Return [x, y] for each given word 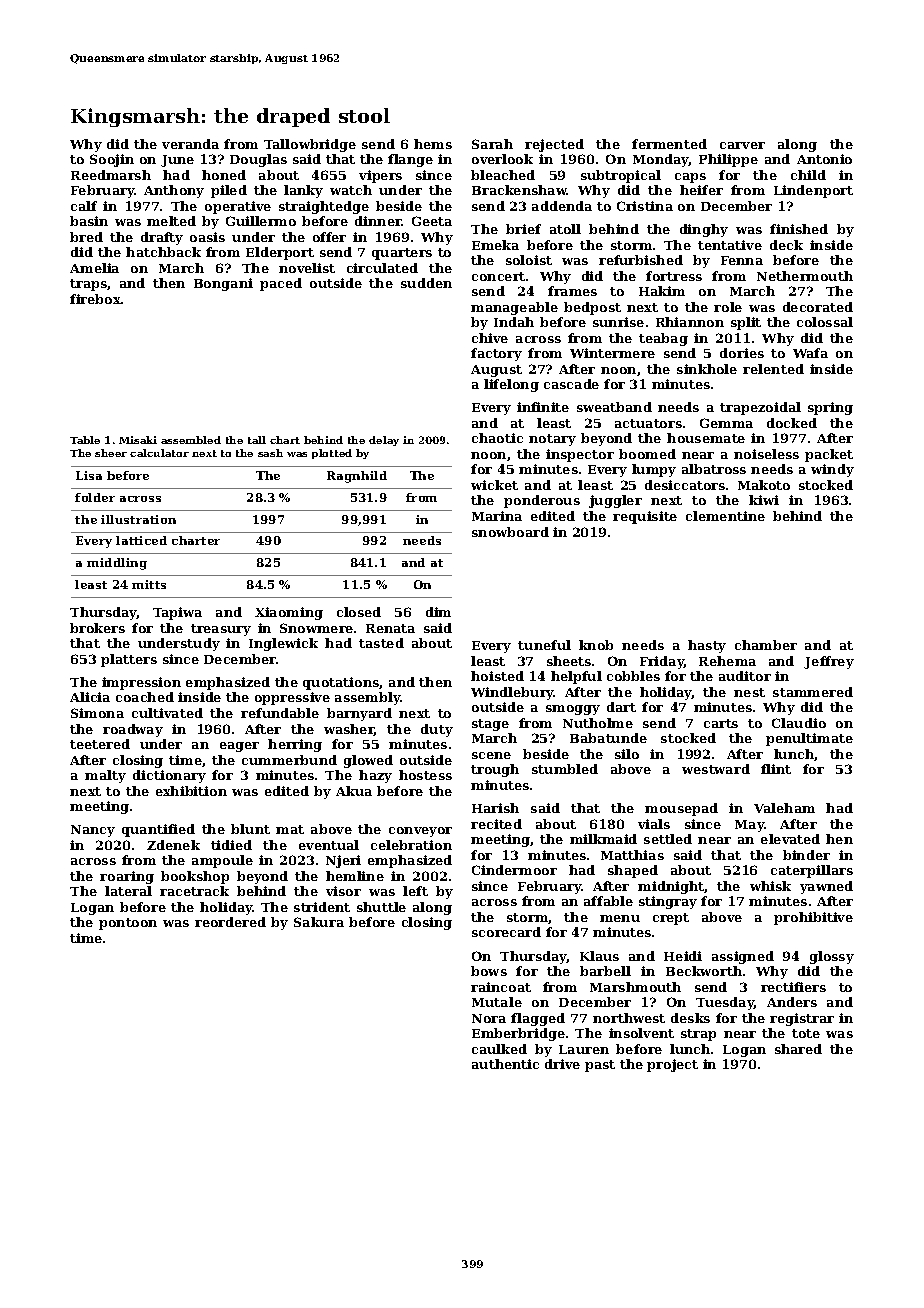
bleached [503, 175]
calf [84, 206]
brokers [97, 628]
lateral [128, 891]
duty [437, 730]
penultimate [809, 739]
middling [117, 564]
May [750, 826]
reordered [230, 922]
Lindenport [813, 191]
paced [281, 284]
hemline [355, 876]
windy [832, 470]
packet [829, 455]
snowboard [510, 532]
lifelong [511, 385]
